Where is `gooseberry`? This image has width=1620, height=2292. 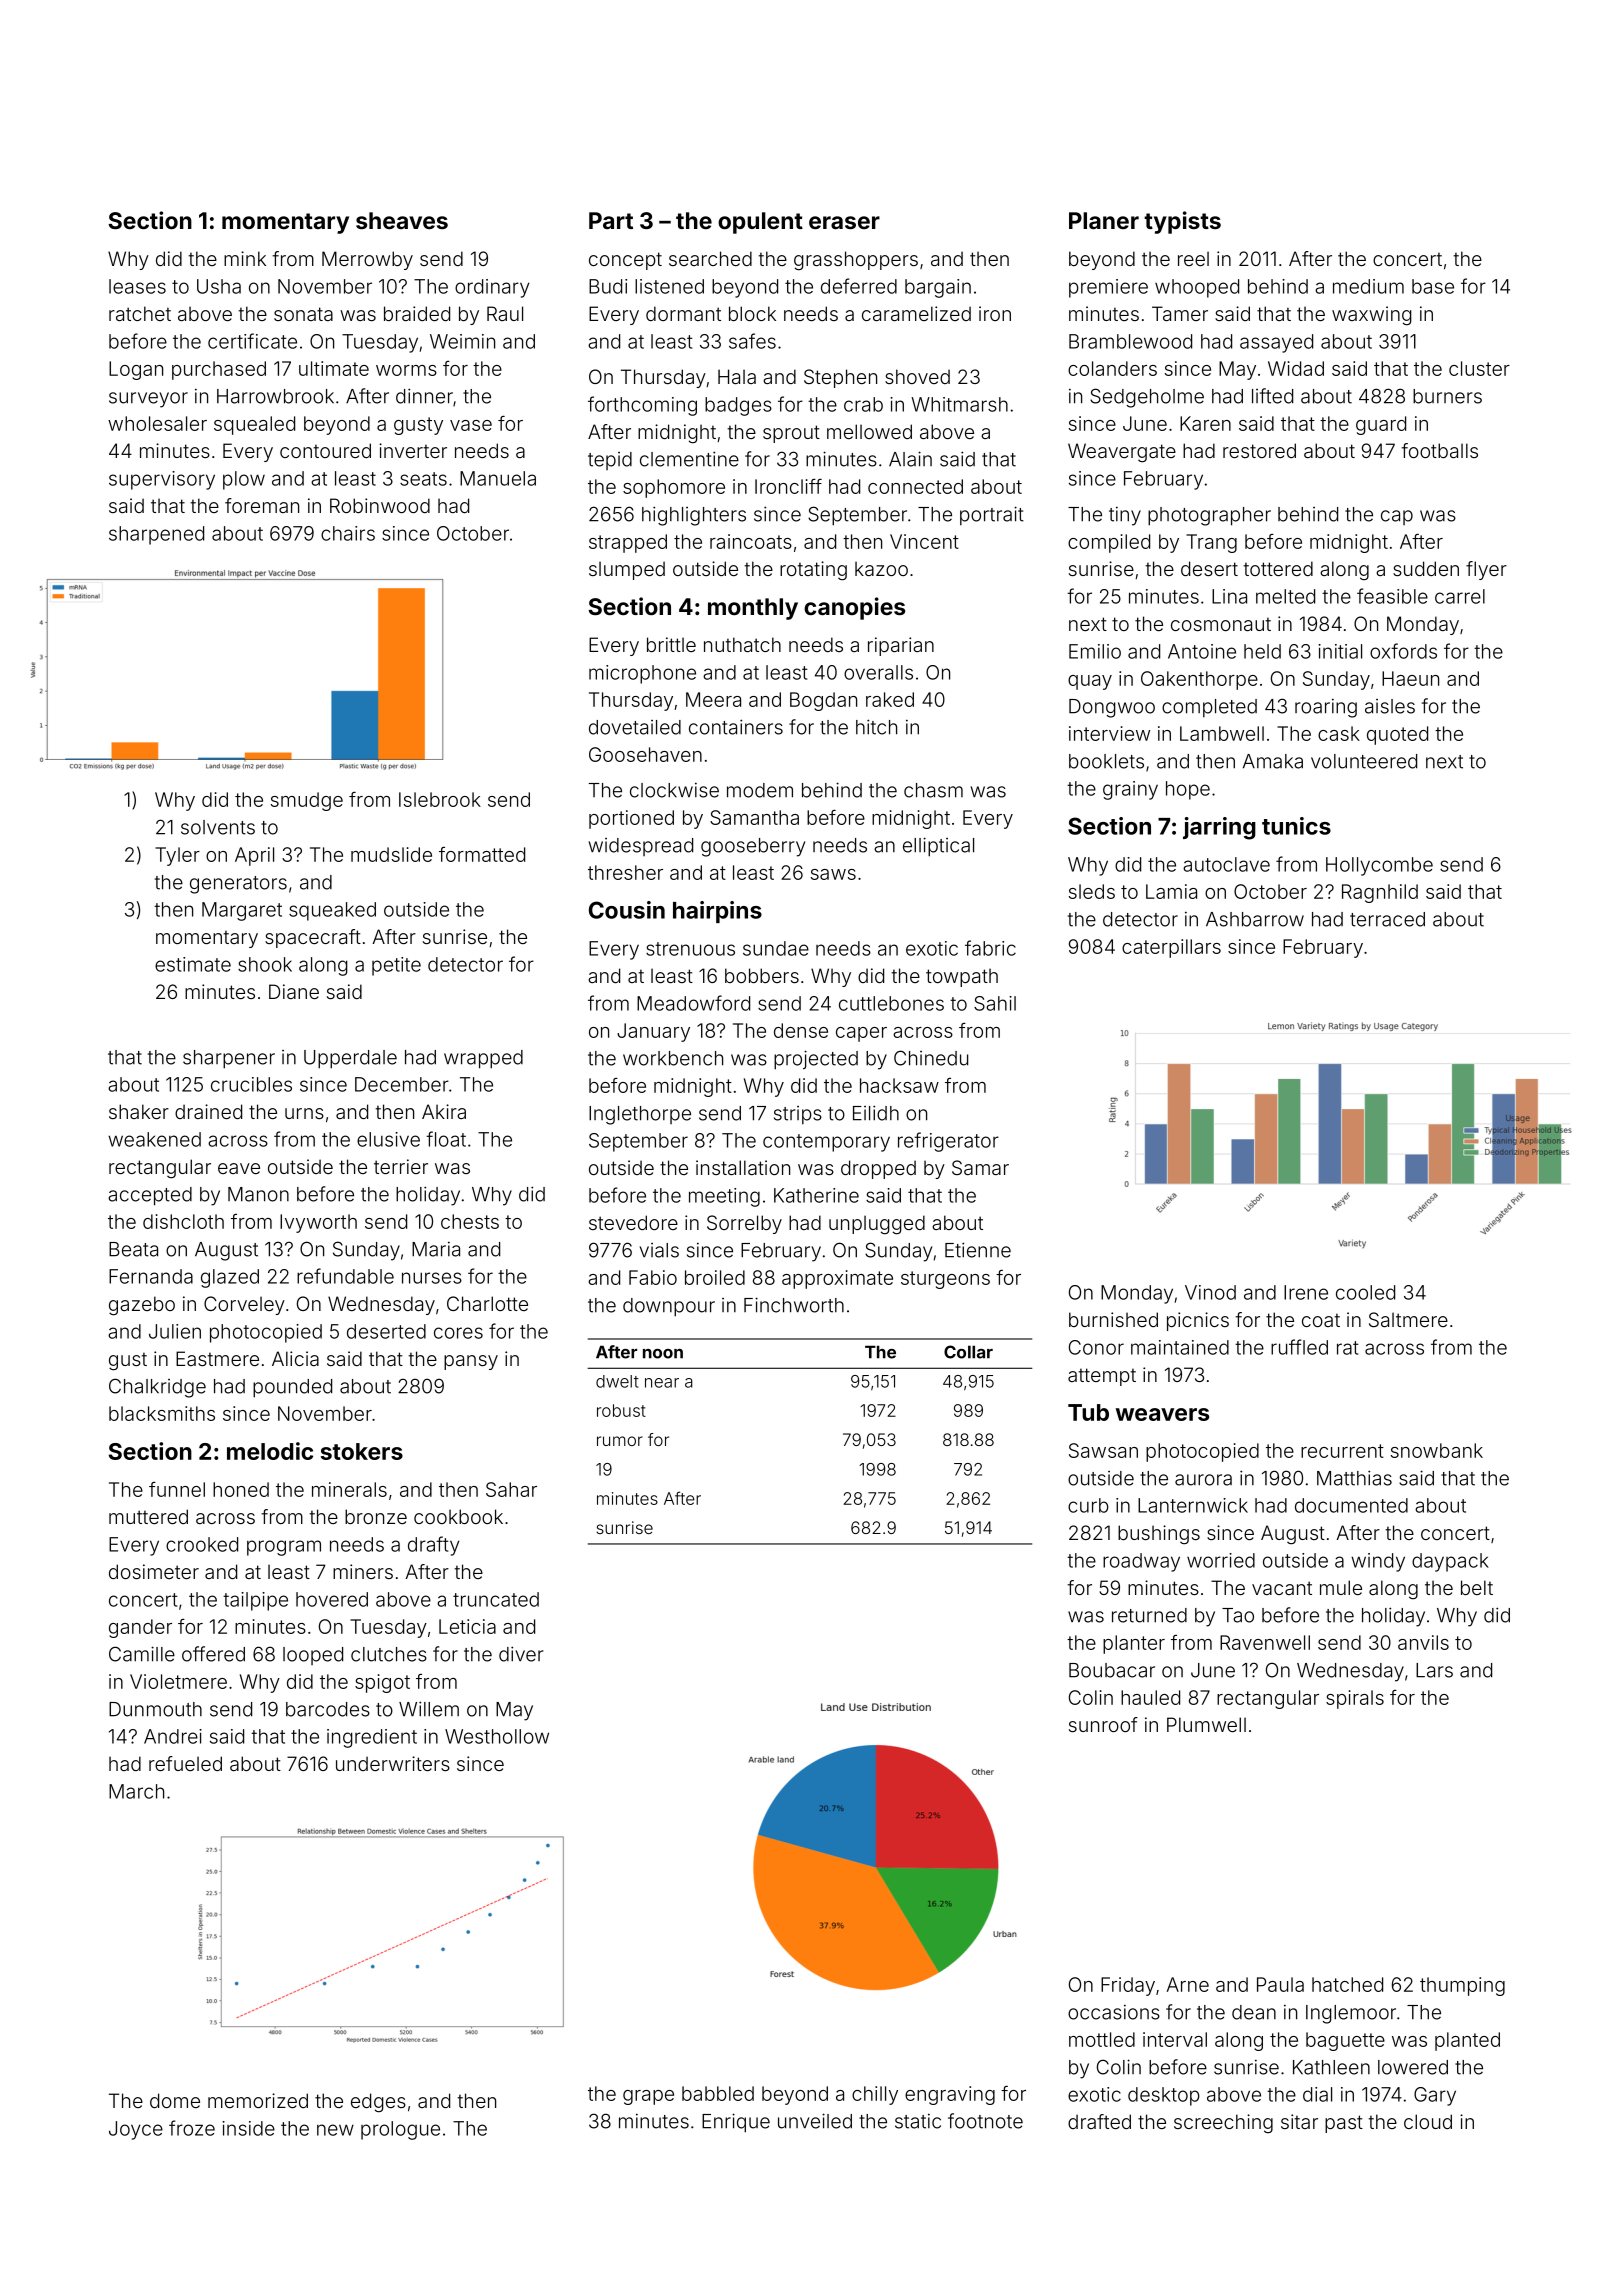
gooseberry is located at coordinates (753, 847).
